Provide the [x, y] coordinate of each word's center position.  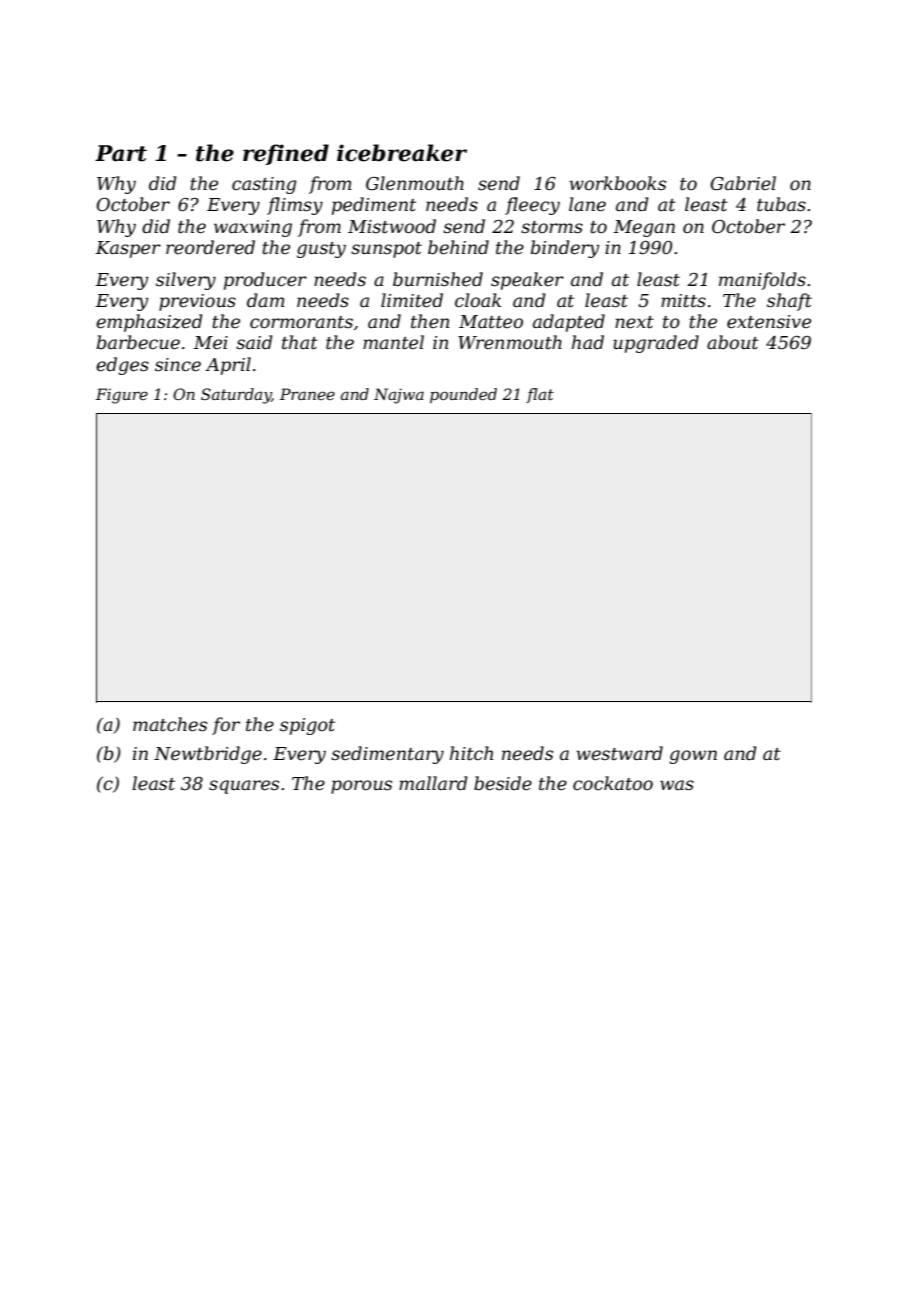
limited [412, 300]
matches [170, 724]
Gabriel [743, 183]
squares [244, 787]
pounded [463, 395]
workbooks [618, 183]
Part [121, 153]
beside [503, 783]
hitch [471, 753]
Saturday [236, 396]
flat [540, 395]
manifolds [762, 281]
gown [693, 757]
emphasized [149, 323]
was [677, 785]
